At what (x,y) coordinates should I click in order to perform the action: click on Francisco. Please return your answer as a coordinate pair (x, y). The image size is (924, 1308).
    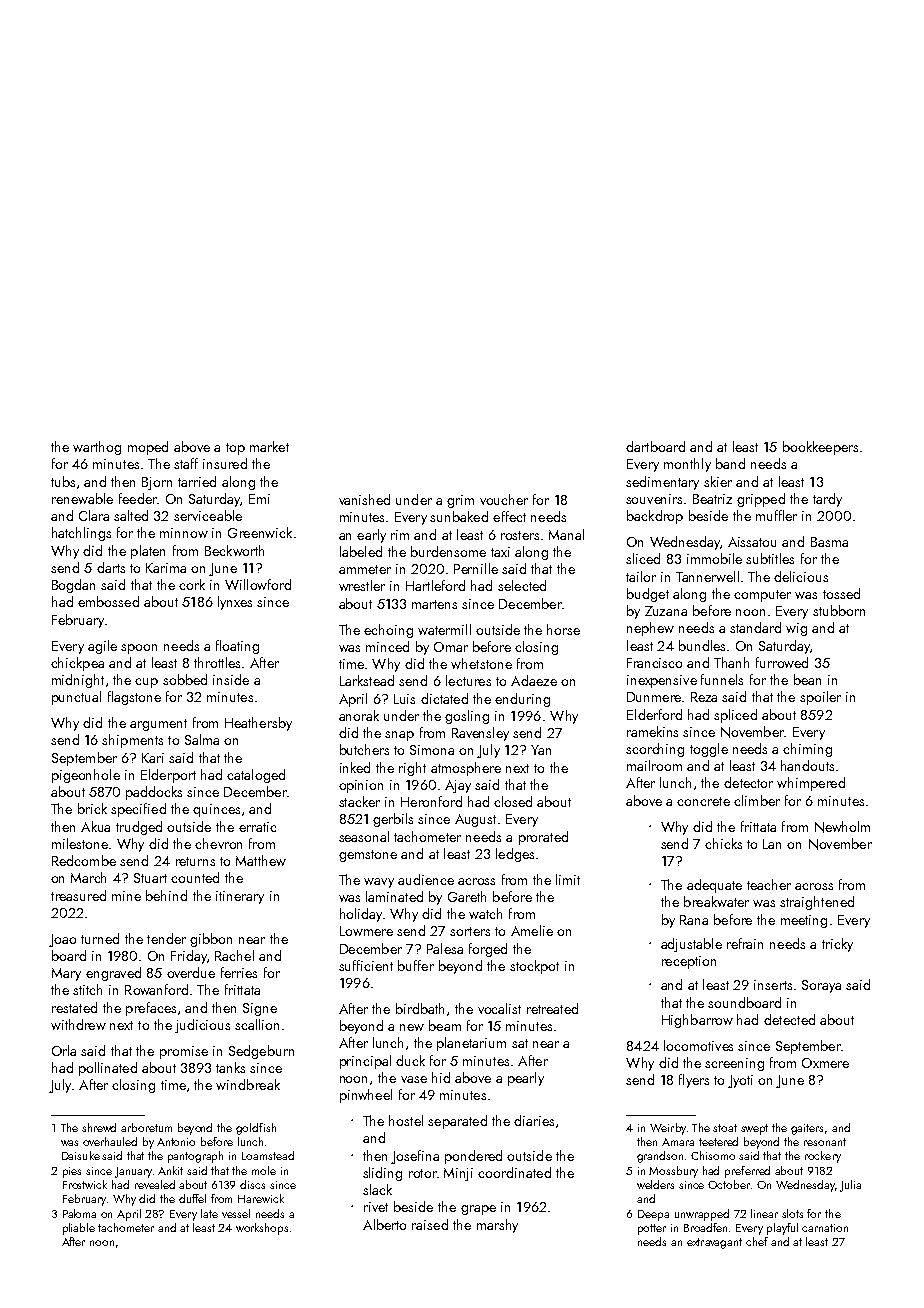
    Looking at the image, I should click on (654, 663).
